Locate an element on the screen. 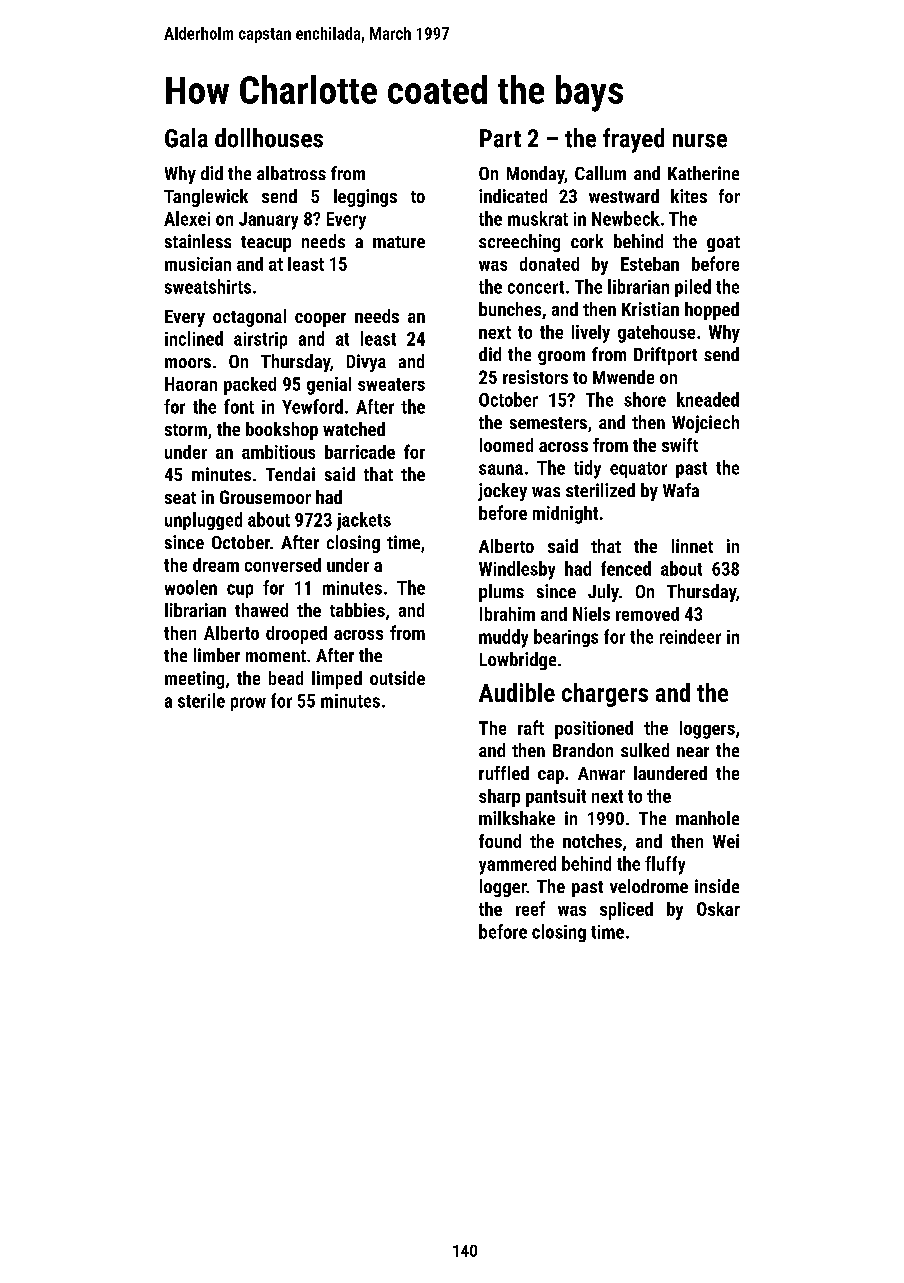 This screenshot has width=904, height=1283. Alexei is located at coordinates (187, 218).
